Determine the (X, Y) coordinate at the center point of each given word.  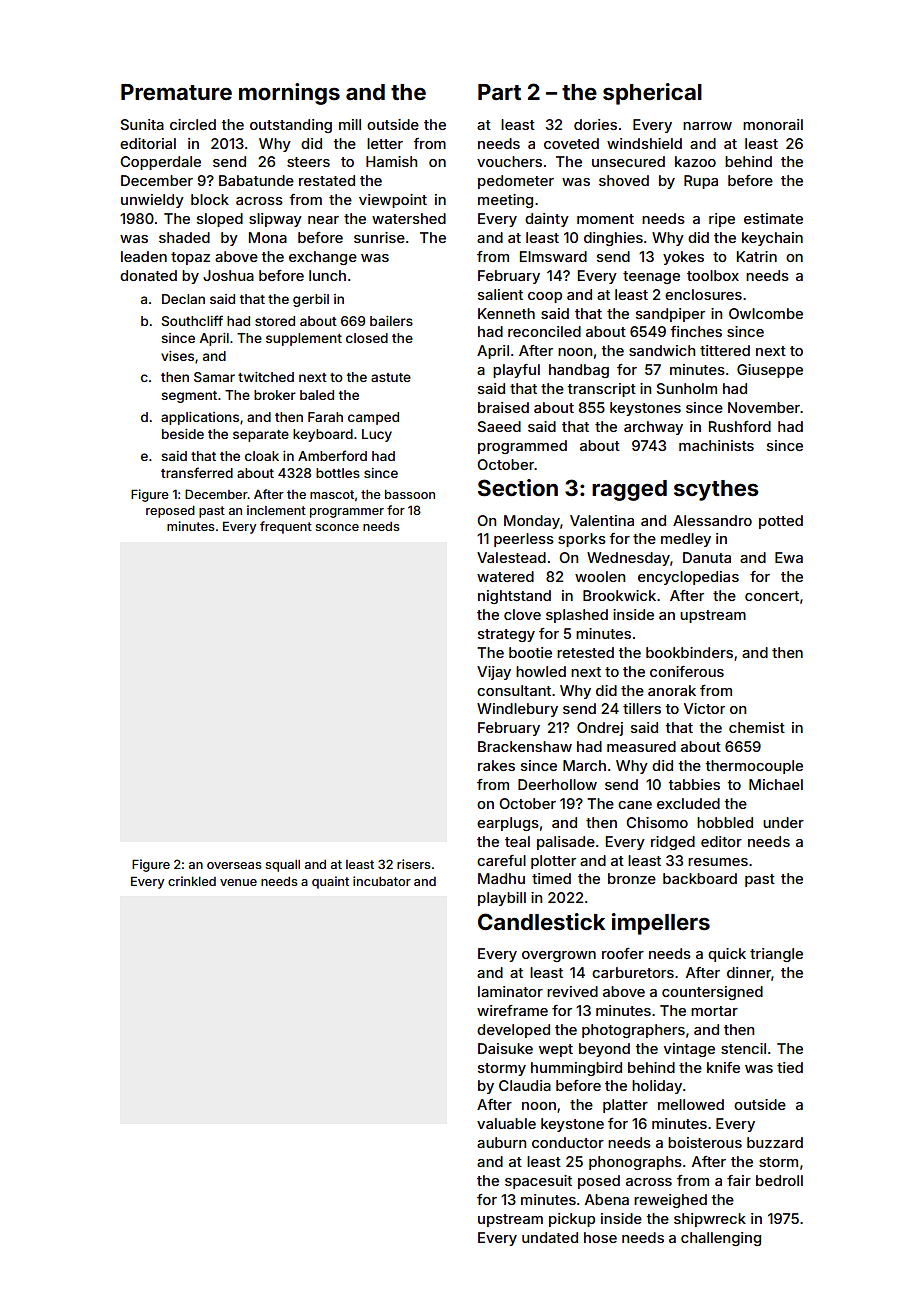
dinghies (613, 239)
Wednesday (628, 559)
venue (238, 882)
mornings (289, 94)
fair (739, 1180)
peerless (524, 540)
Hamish (391, 161)
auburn (501, 1142)
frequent (286, 527)
